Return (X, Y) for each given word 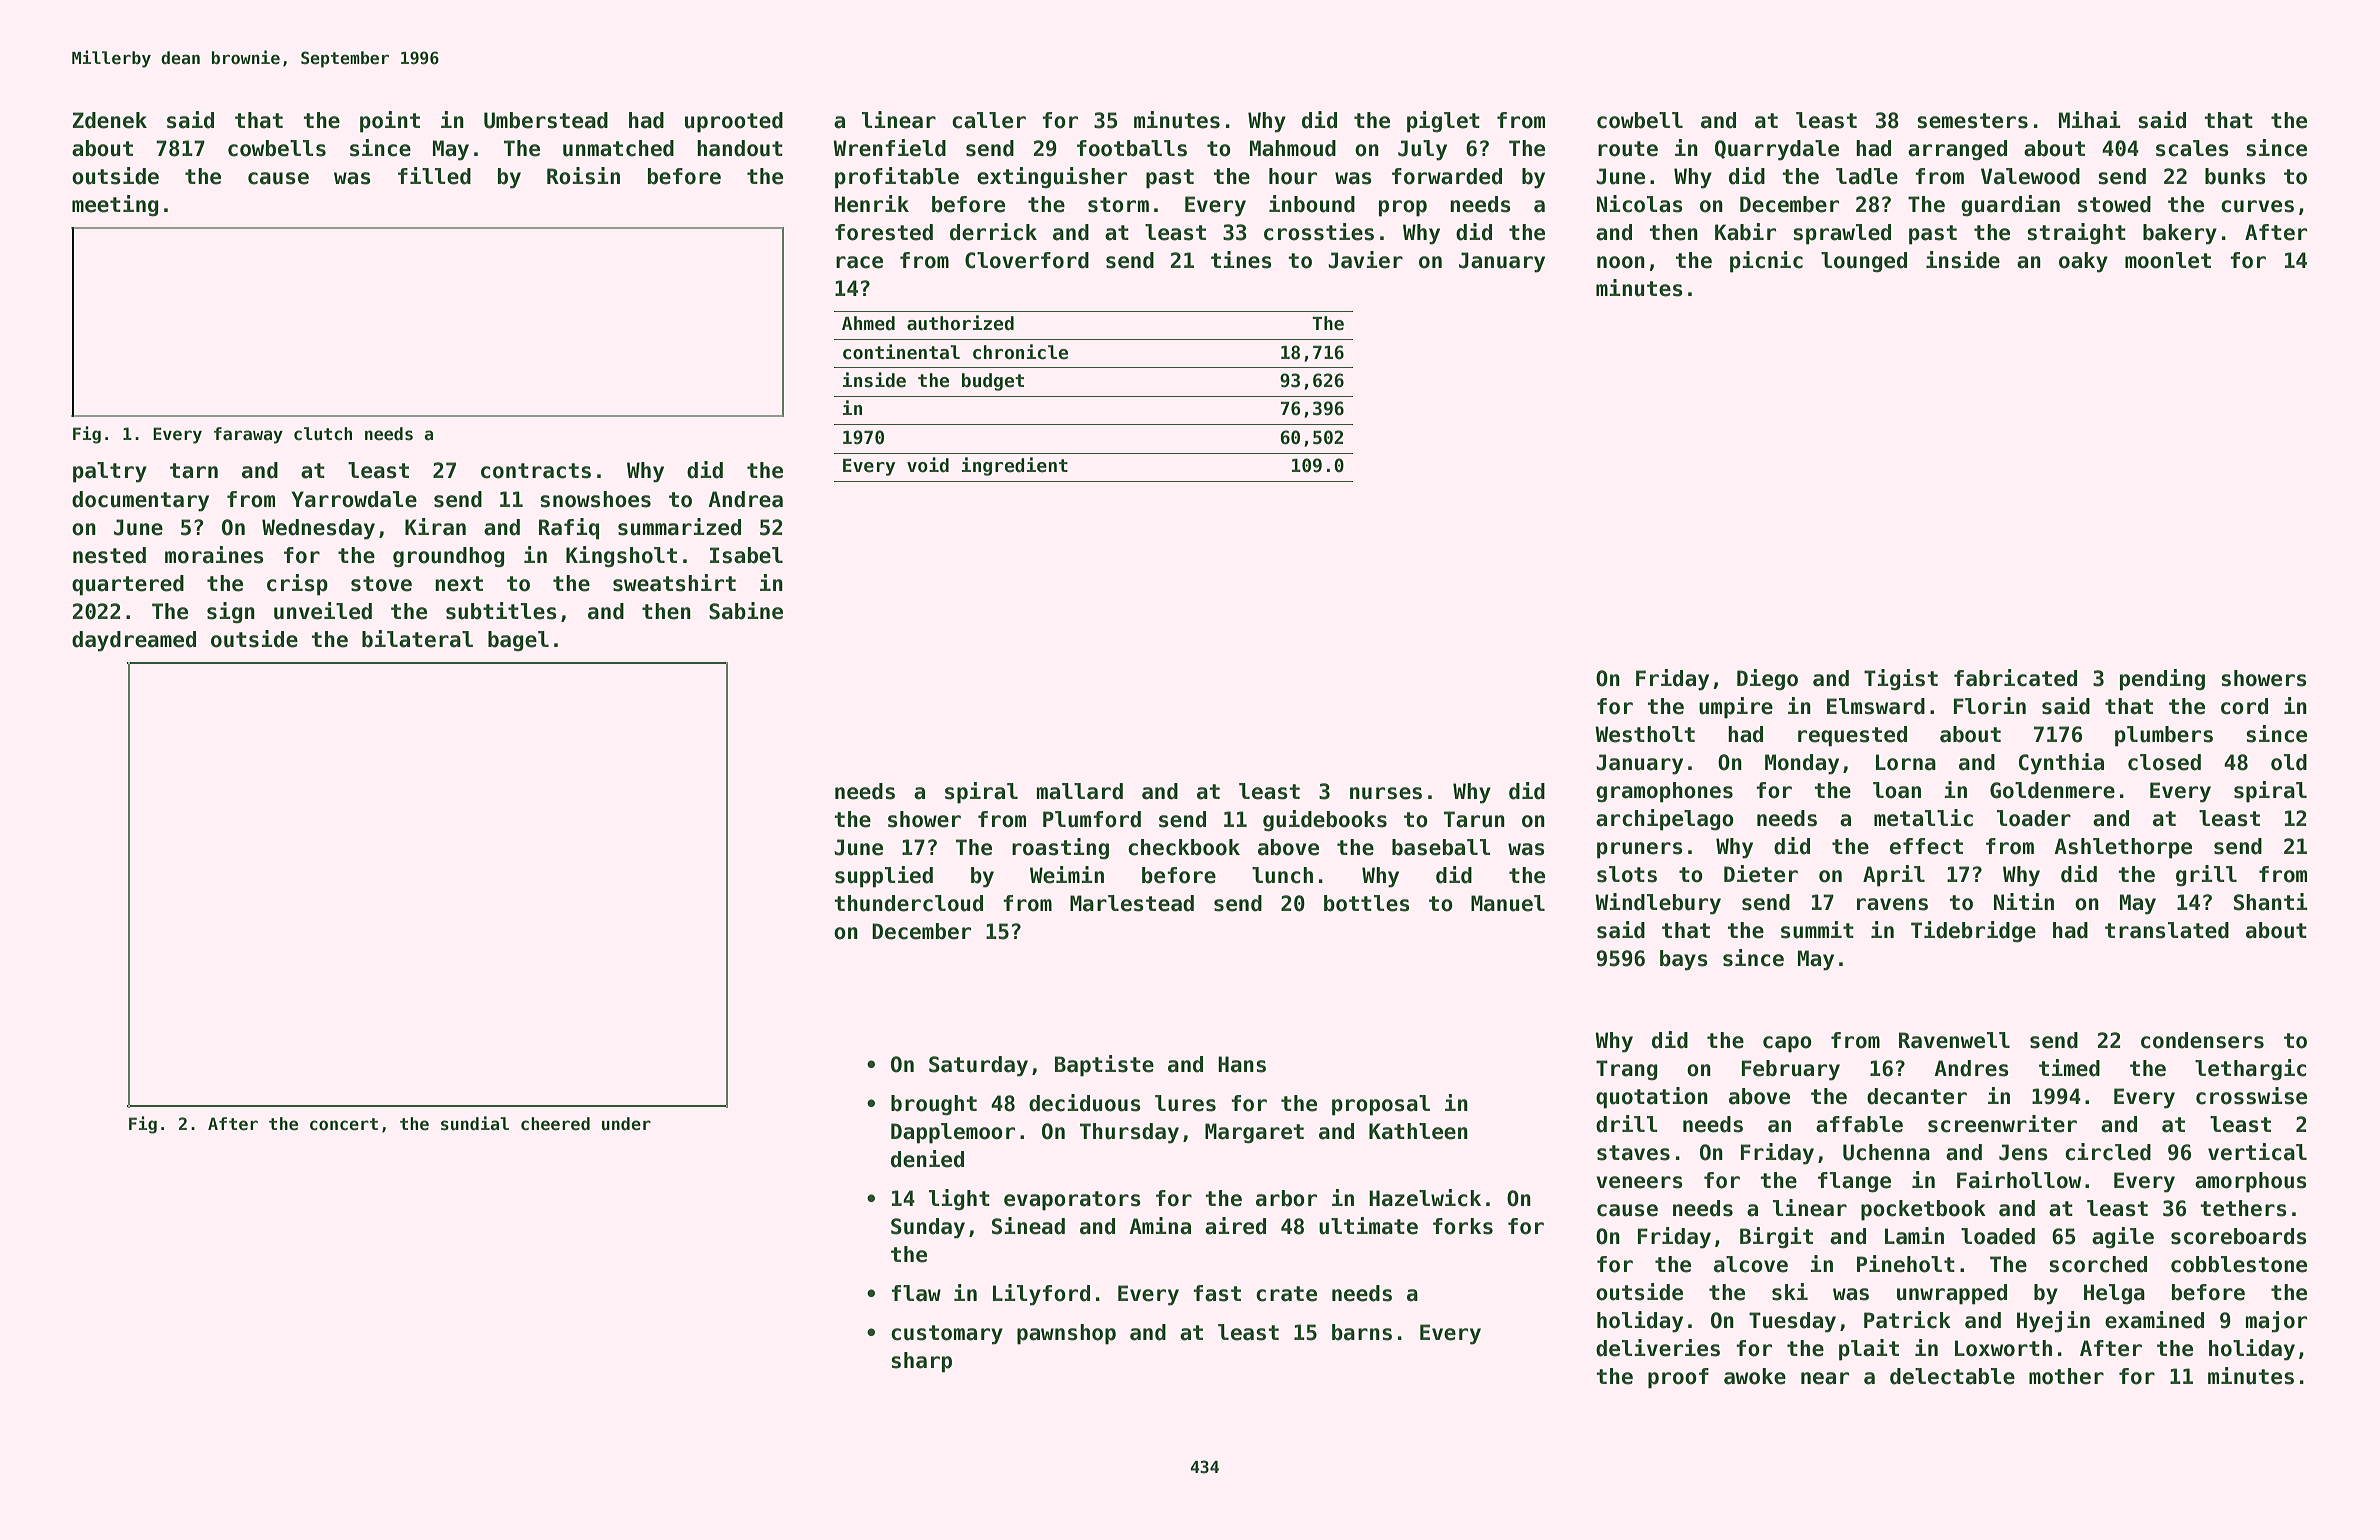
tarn (194, 471)
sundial (475, 1123)
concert (344, 1124)
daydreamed (134, 641)
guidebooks (1325, 821)
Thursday (1129, 1133)
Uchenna (1886, 1152)
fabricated (2015, 678)
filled (434, 176)
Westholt (1645, 734)
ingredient (1015, 466)
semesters (1972, 121)
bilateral (417, 639)
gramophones (1664, 792)
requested (1852, 736)
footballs (1132, 148)
